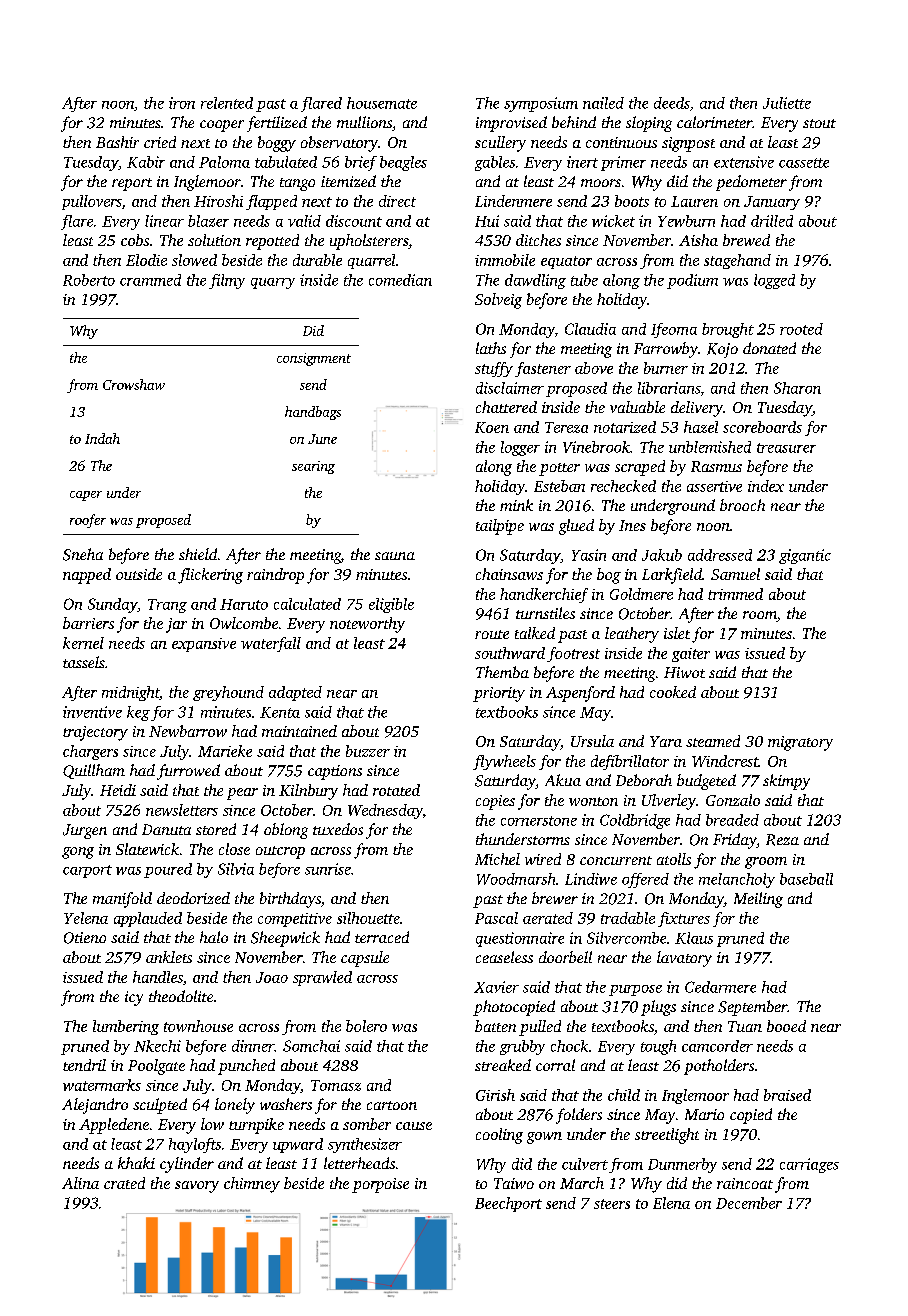 This image has height=1316, width=908. What do you see at coordinates (786, 782) in the image?
I see `skimpy` at bounding box center [786, 782].
